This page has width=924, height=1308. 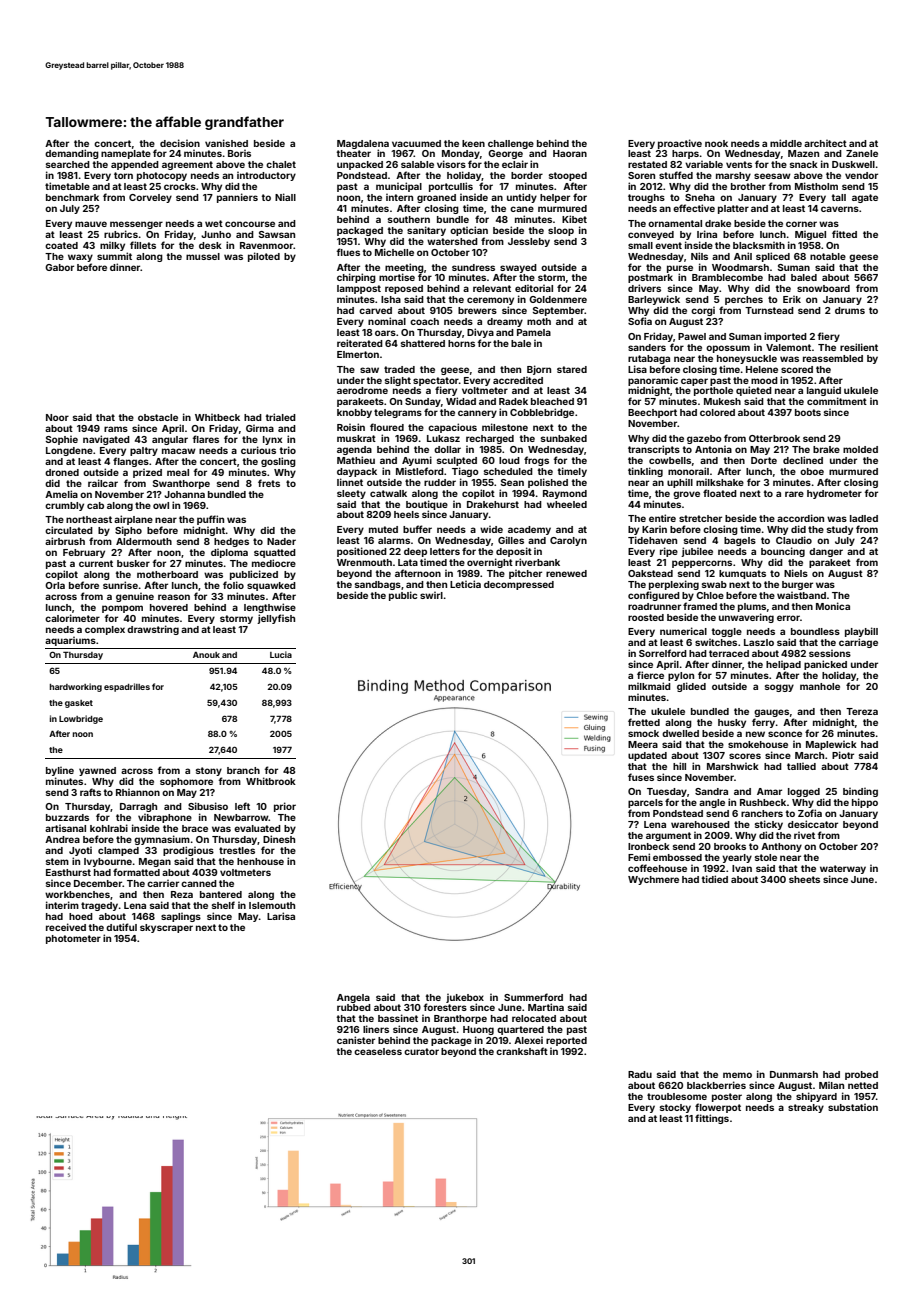 I want to click on sophomore, so click(x=186, y=782).
